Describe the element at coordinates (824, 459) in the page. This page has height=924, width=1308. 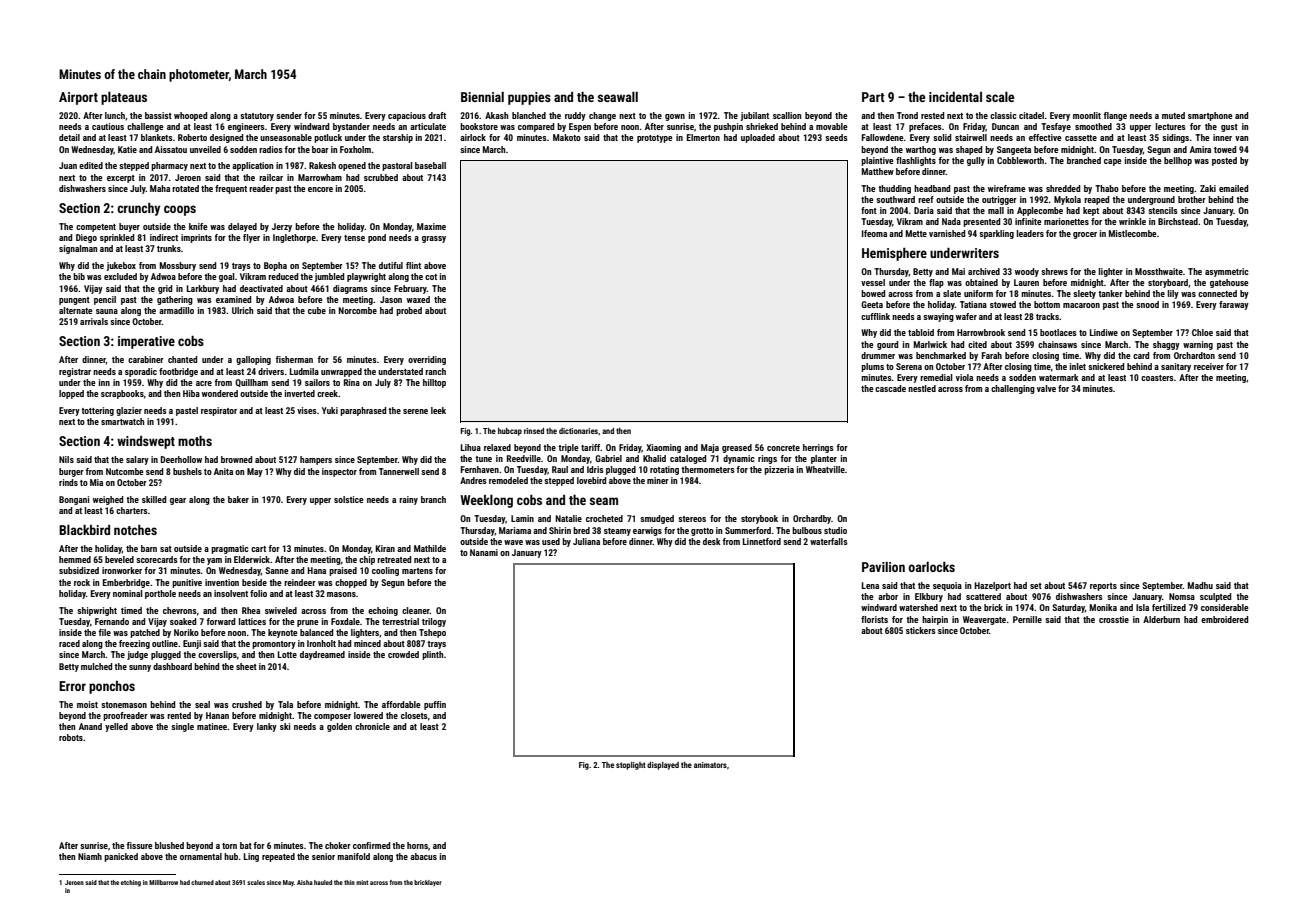
I see `planter` at that location.
